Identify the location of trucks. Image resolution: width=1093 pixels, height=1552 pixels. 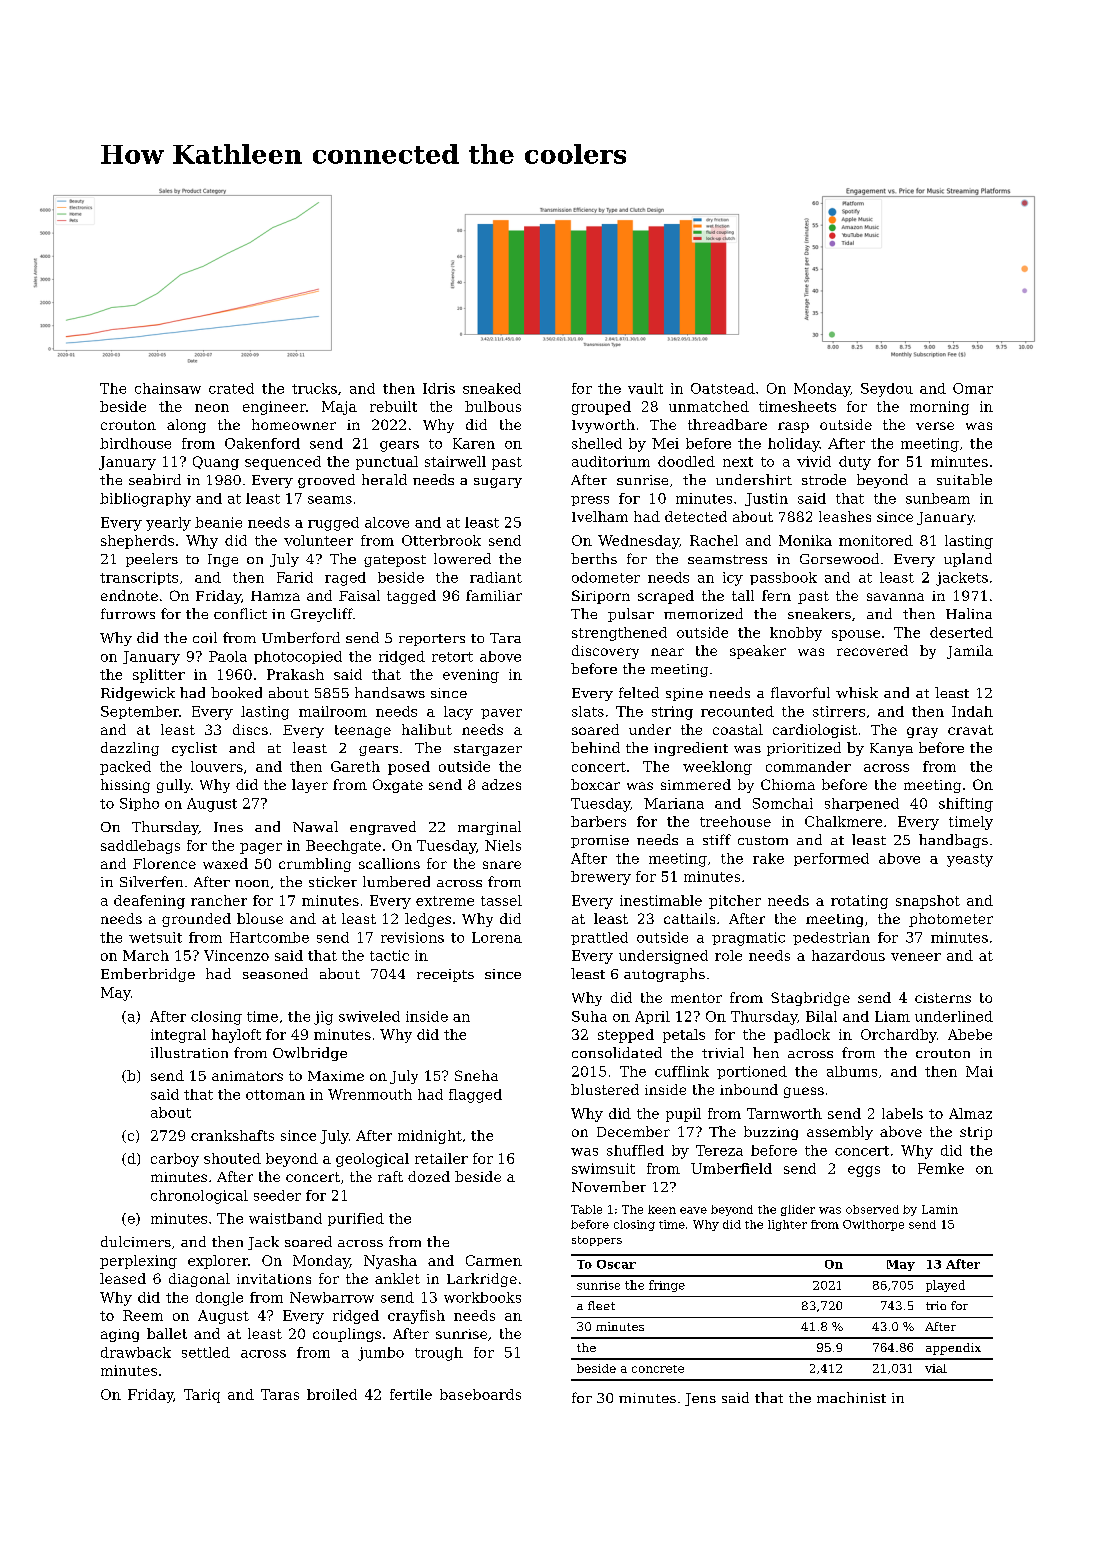
(314, 388).
